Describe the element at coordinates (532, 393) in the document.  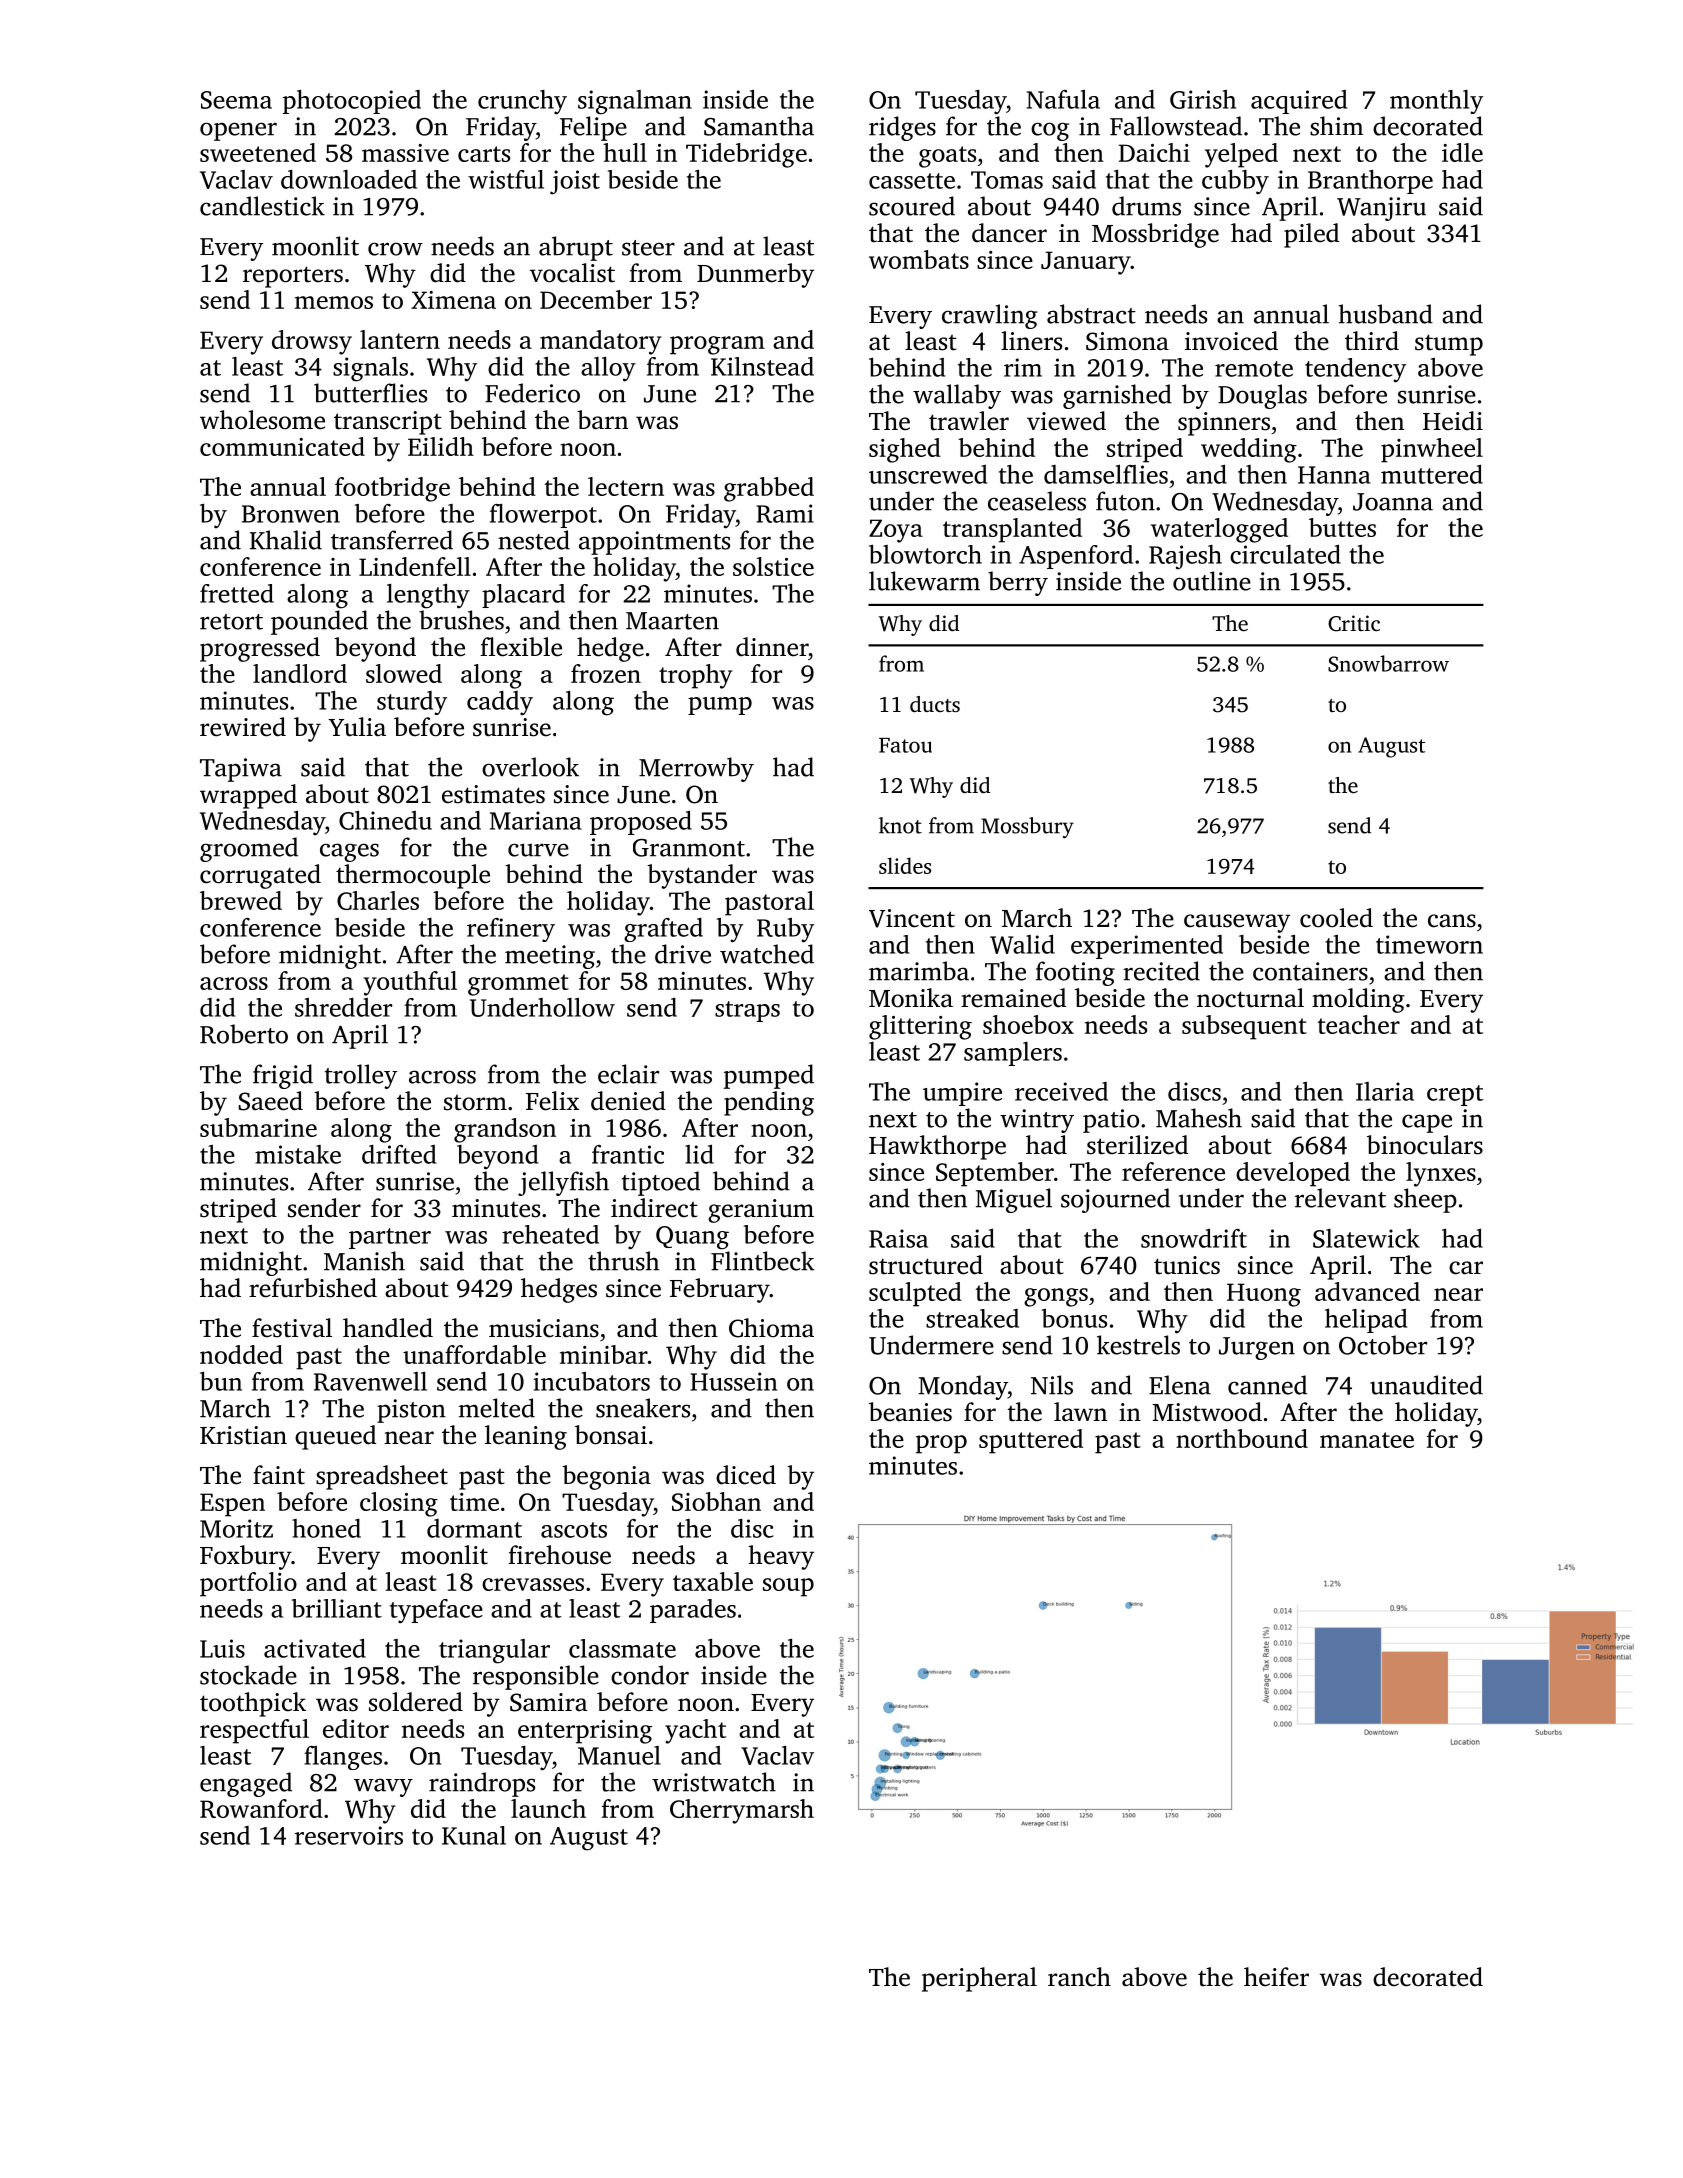
I see `Federico` at that location.
